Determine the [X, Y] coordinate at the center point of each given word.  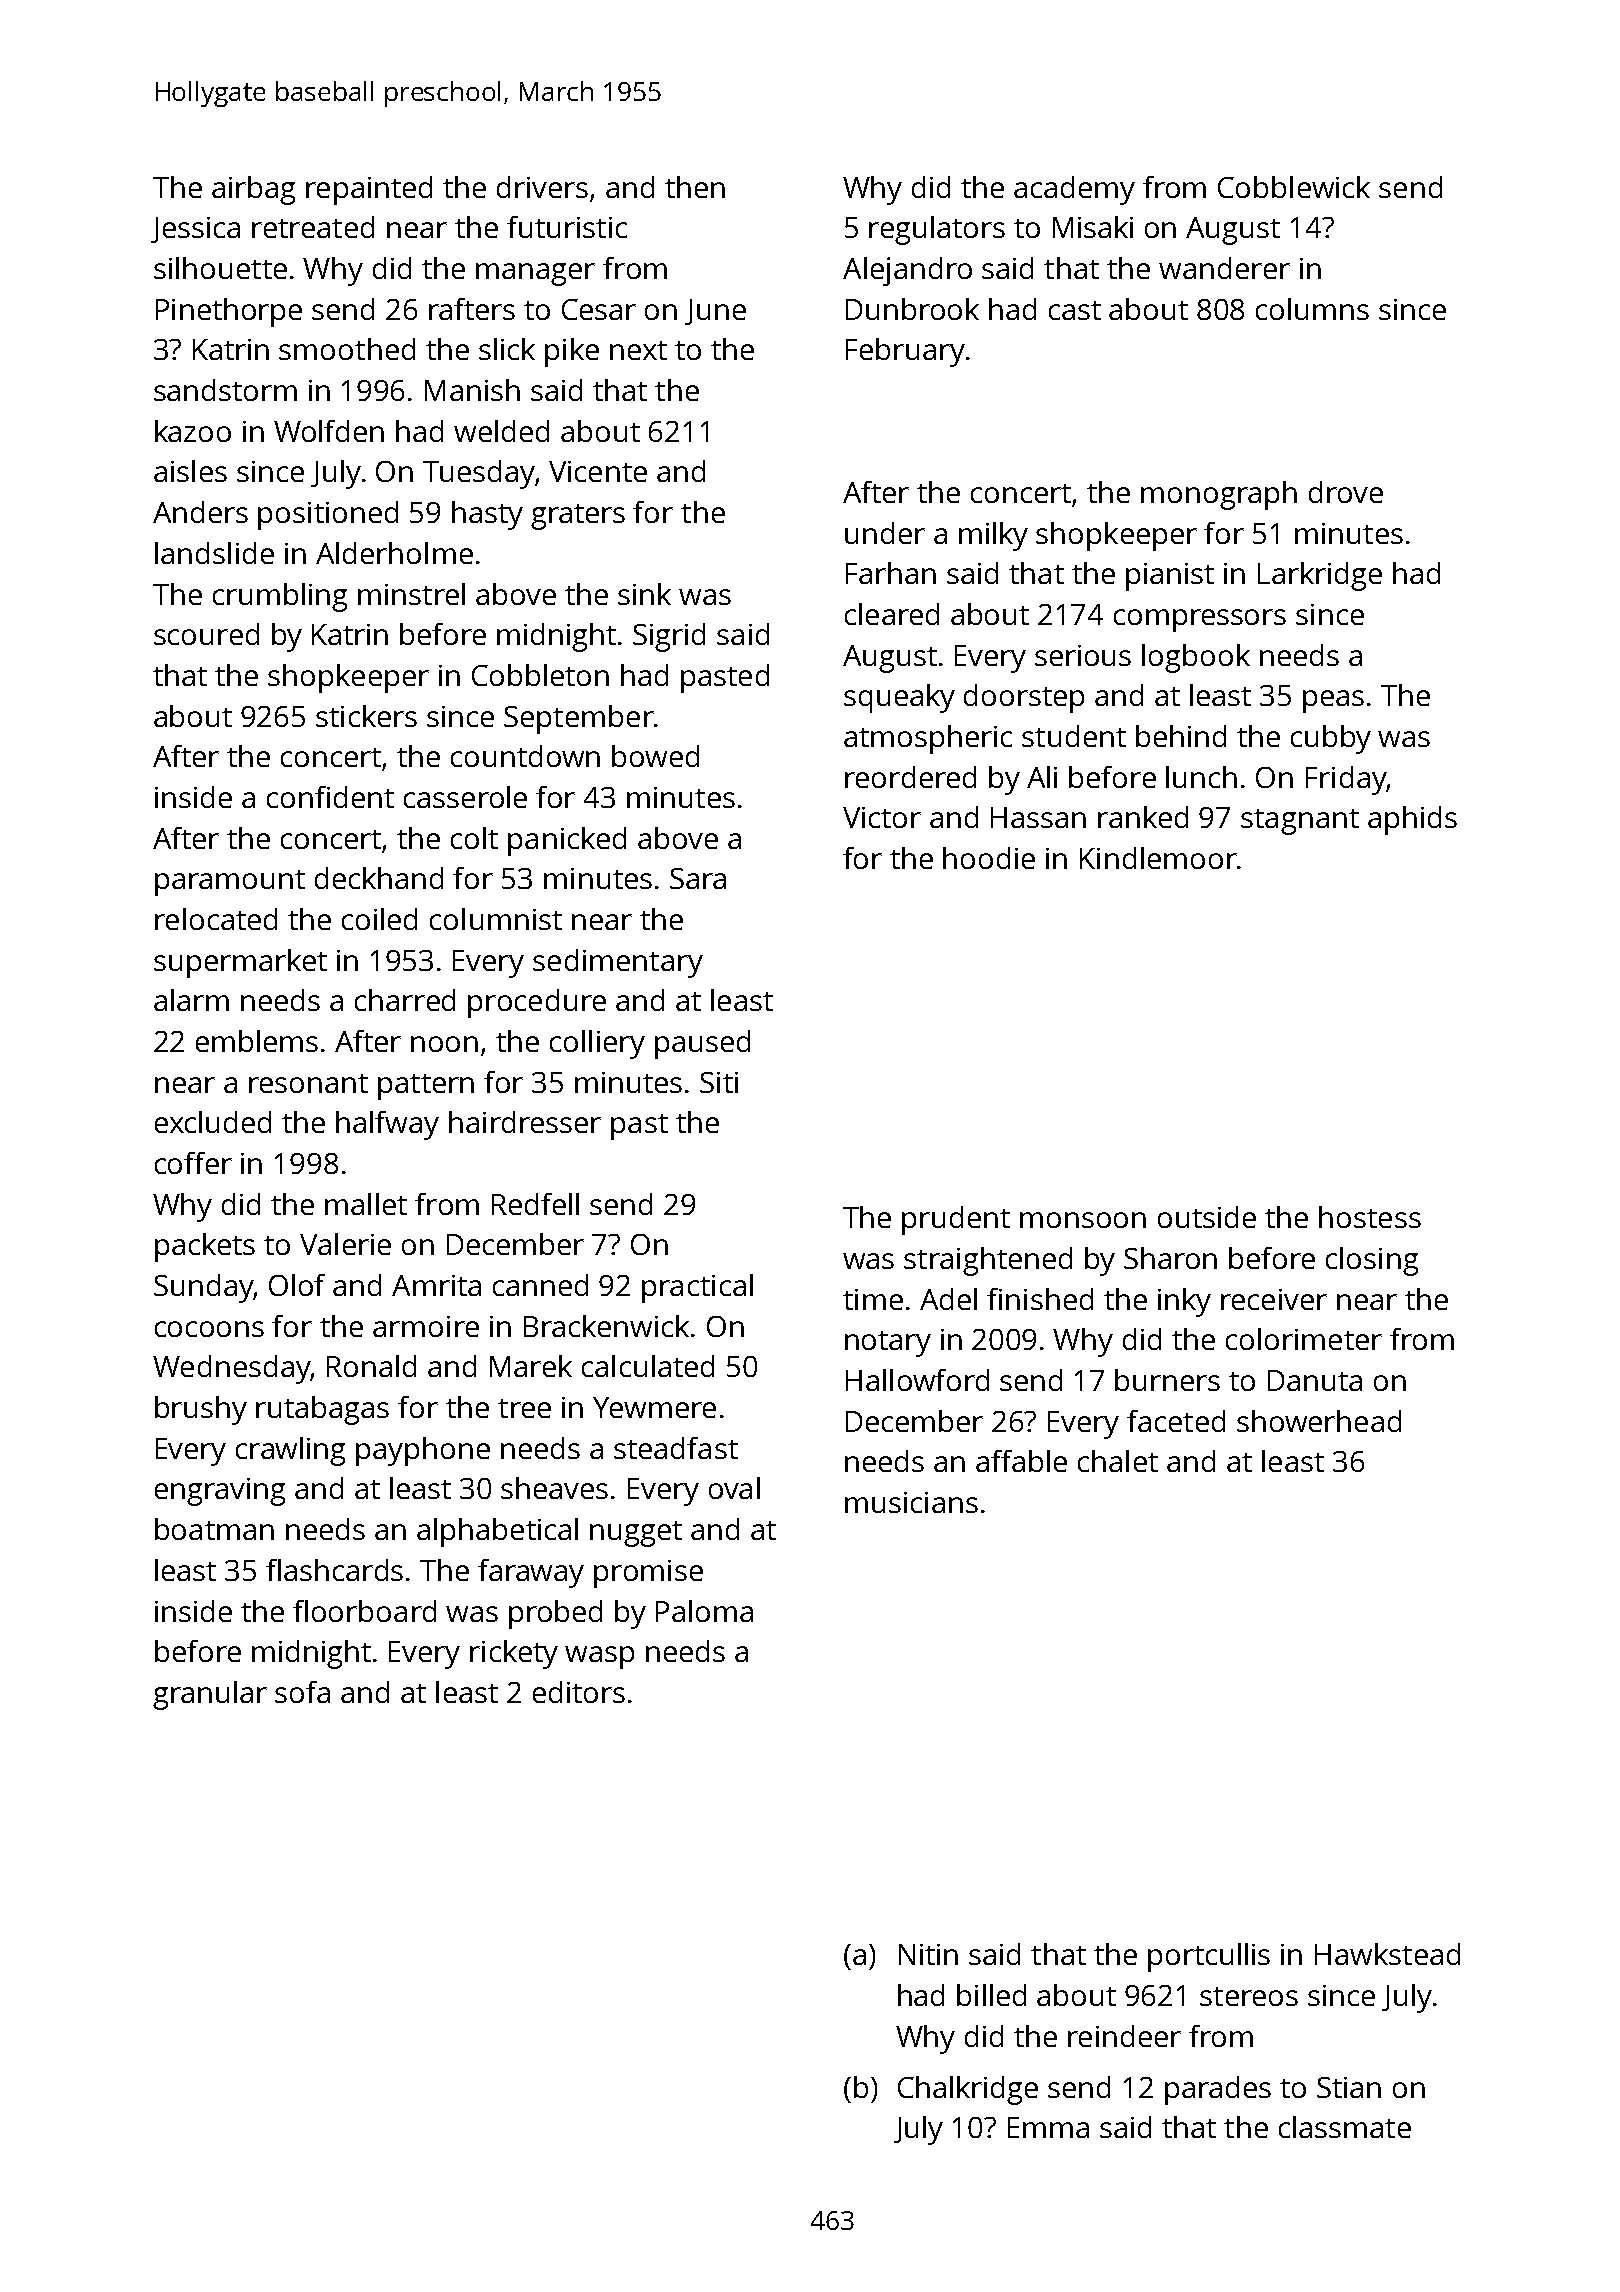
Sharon [1170, 1258]
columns [1312, 309]
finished [1040, 1299]
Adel [948, 1299]
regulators [937, 230]
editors [579, 1692]
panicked [567, 841]
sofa [302, 1692]
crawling [290, 1451]
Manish [472, 390]
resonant [308, 1083]
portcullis [1209, 1957]
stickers [366, 716]
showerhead [1319, 1421]
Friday [1346, 780]
